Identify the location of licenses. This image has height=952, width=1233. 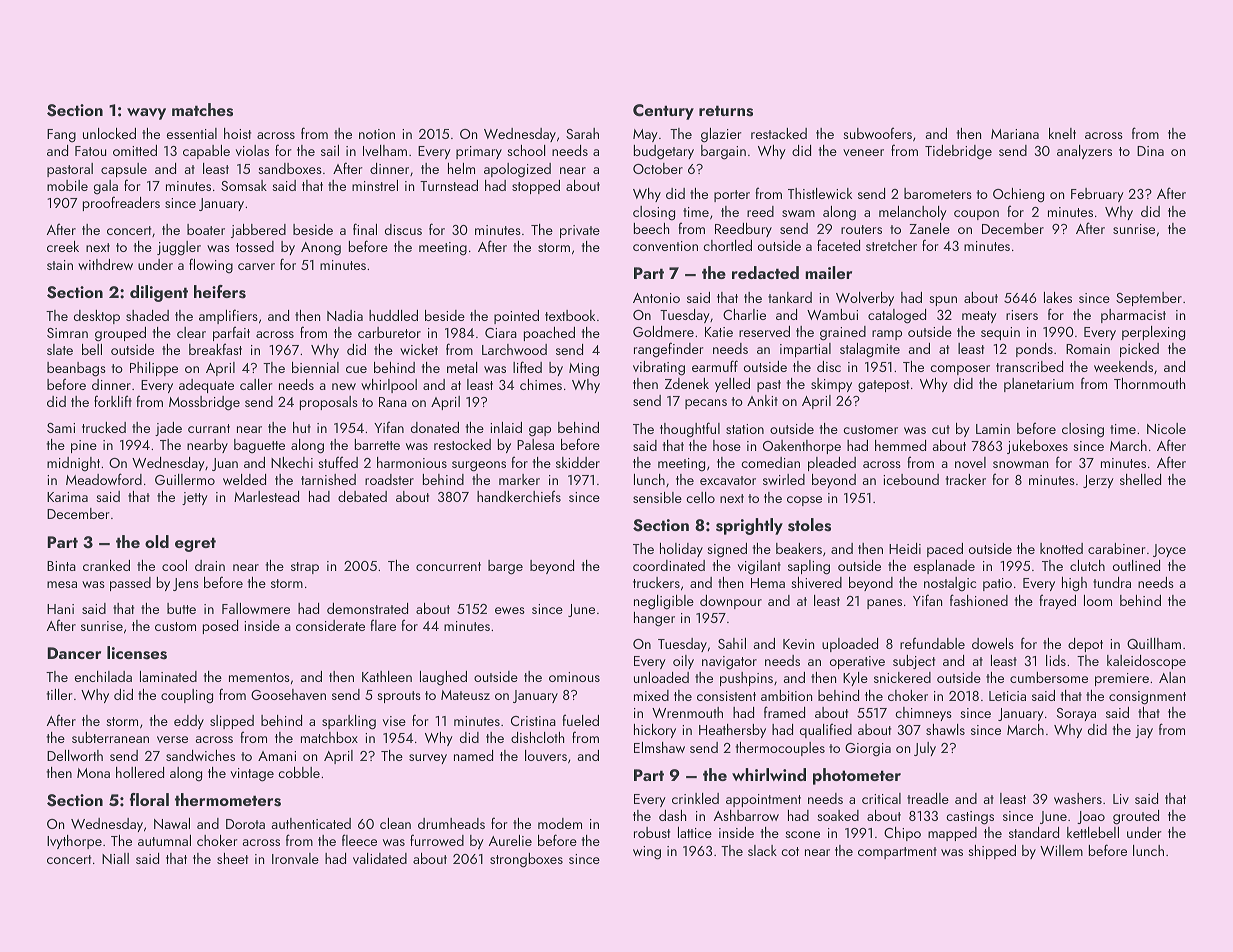
(137, 653).
